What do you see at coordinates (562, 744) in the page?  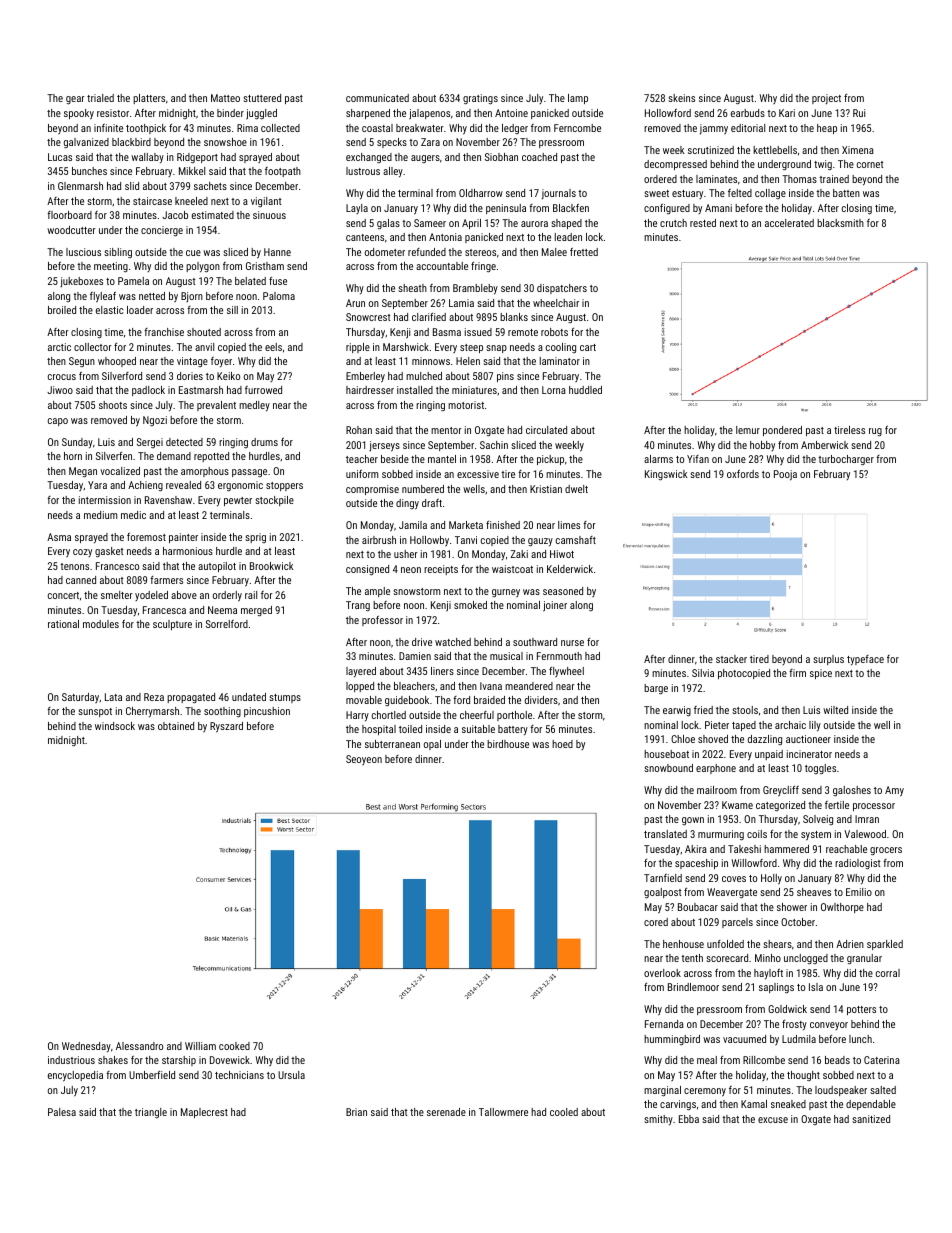 I see `hoed` at bounding box center [562, 744].
